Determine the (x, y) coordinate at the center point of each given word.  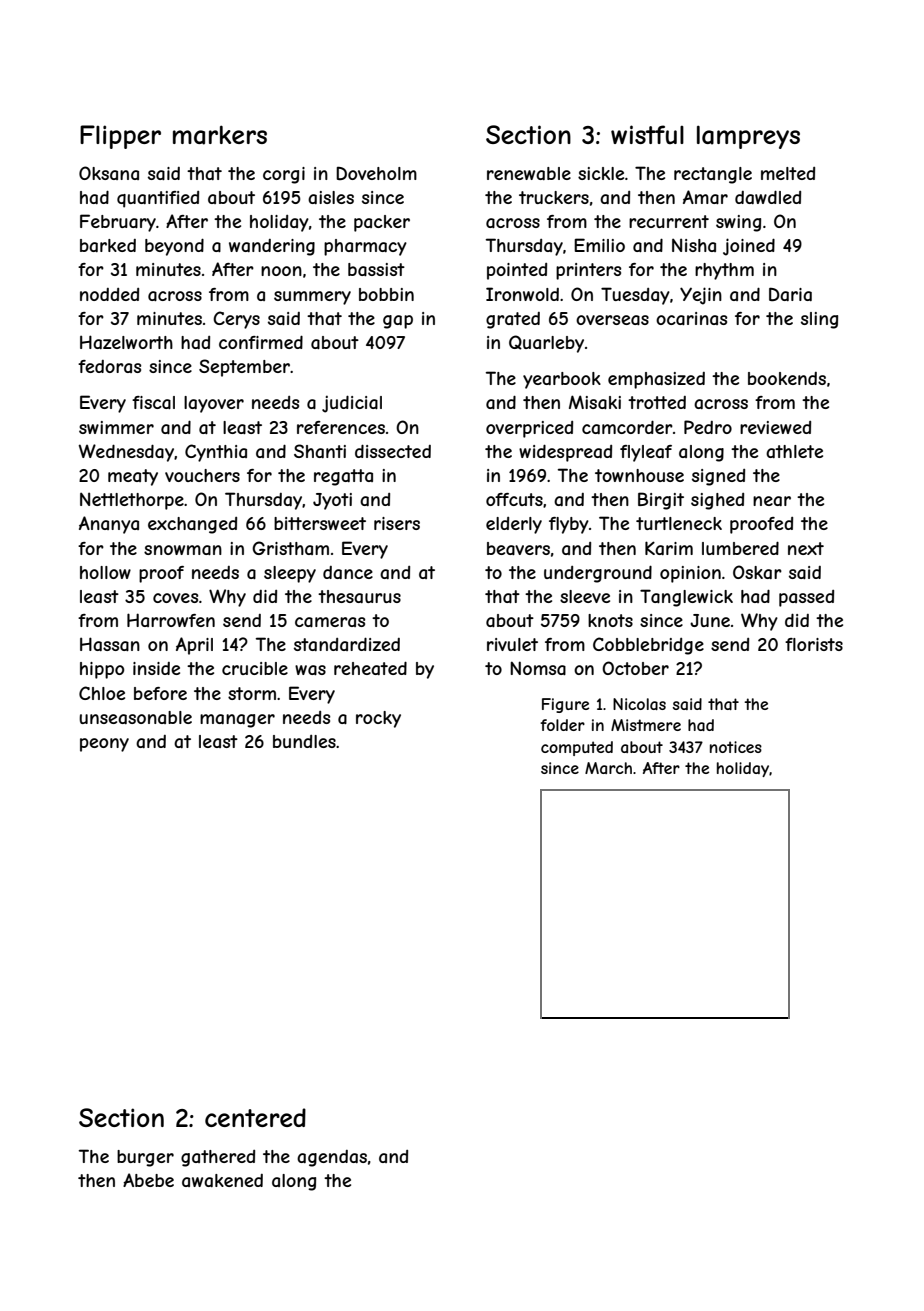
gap (398, 322)
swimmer (116, 427)
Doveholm (376, 173)
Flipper (120, 137)
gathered (218, 1158)
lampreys (748, 137)
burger (145, 1158)
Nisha (694, 245)
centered (255, 1117)
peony (104, 745)
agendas (332, 1158)
